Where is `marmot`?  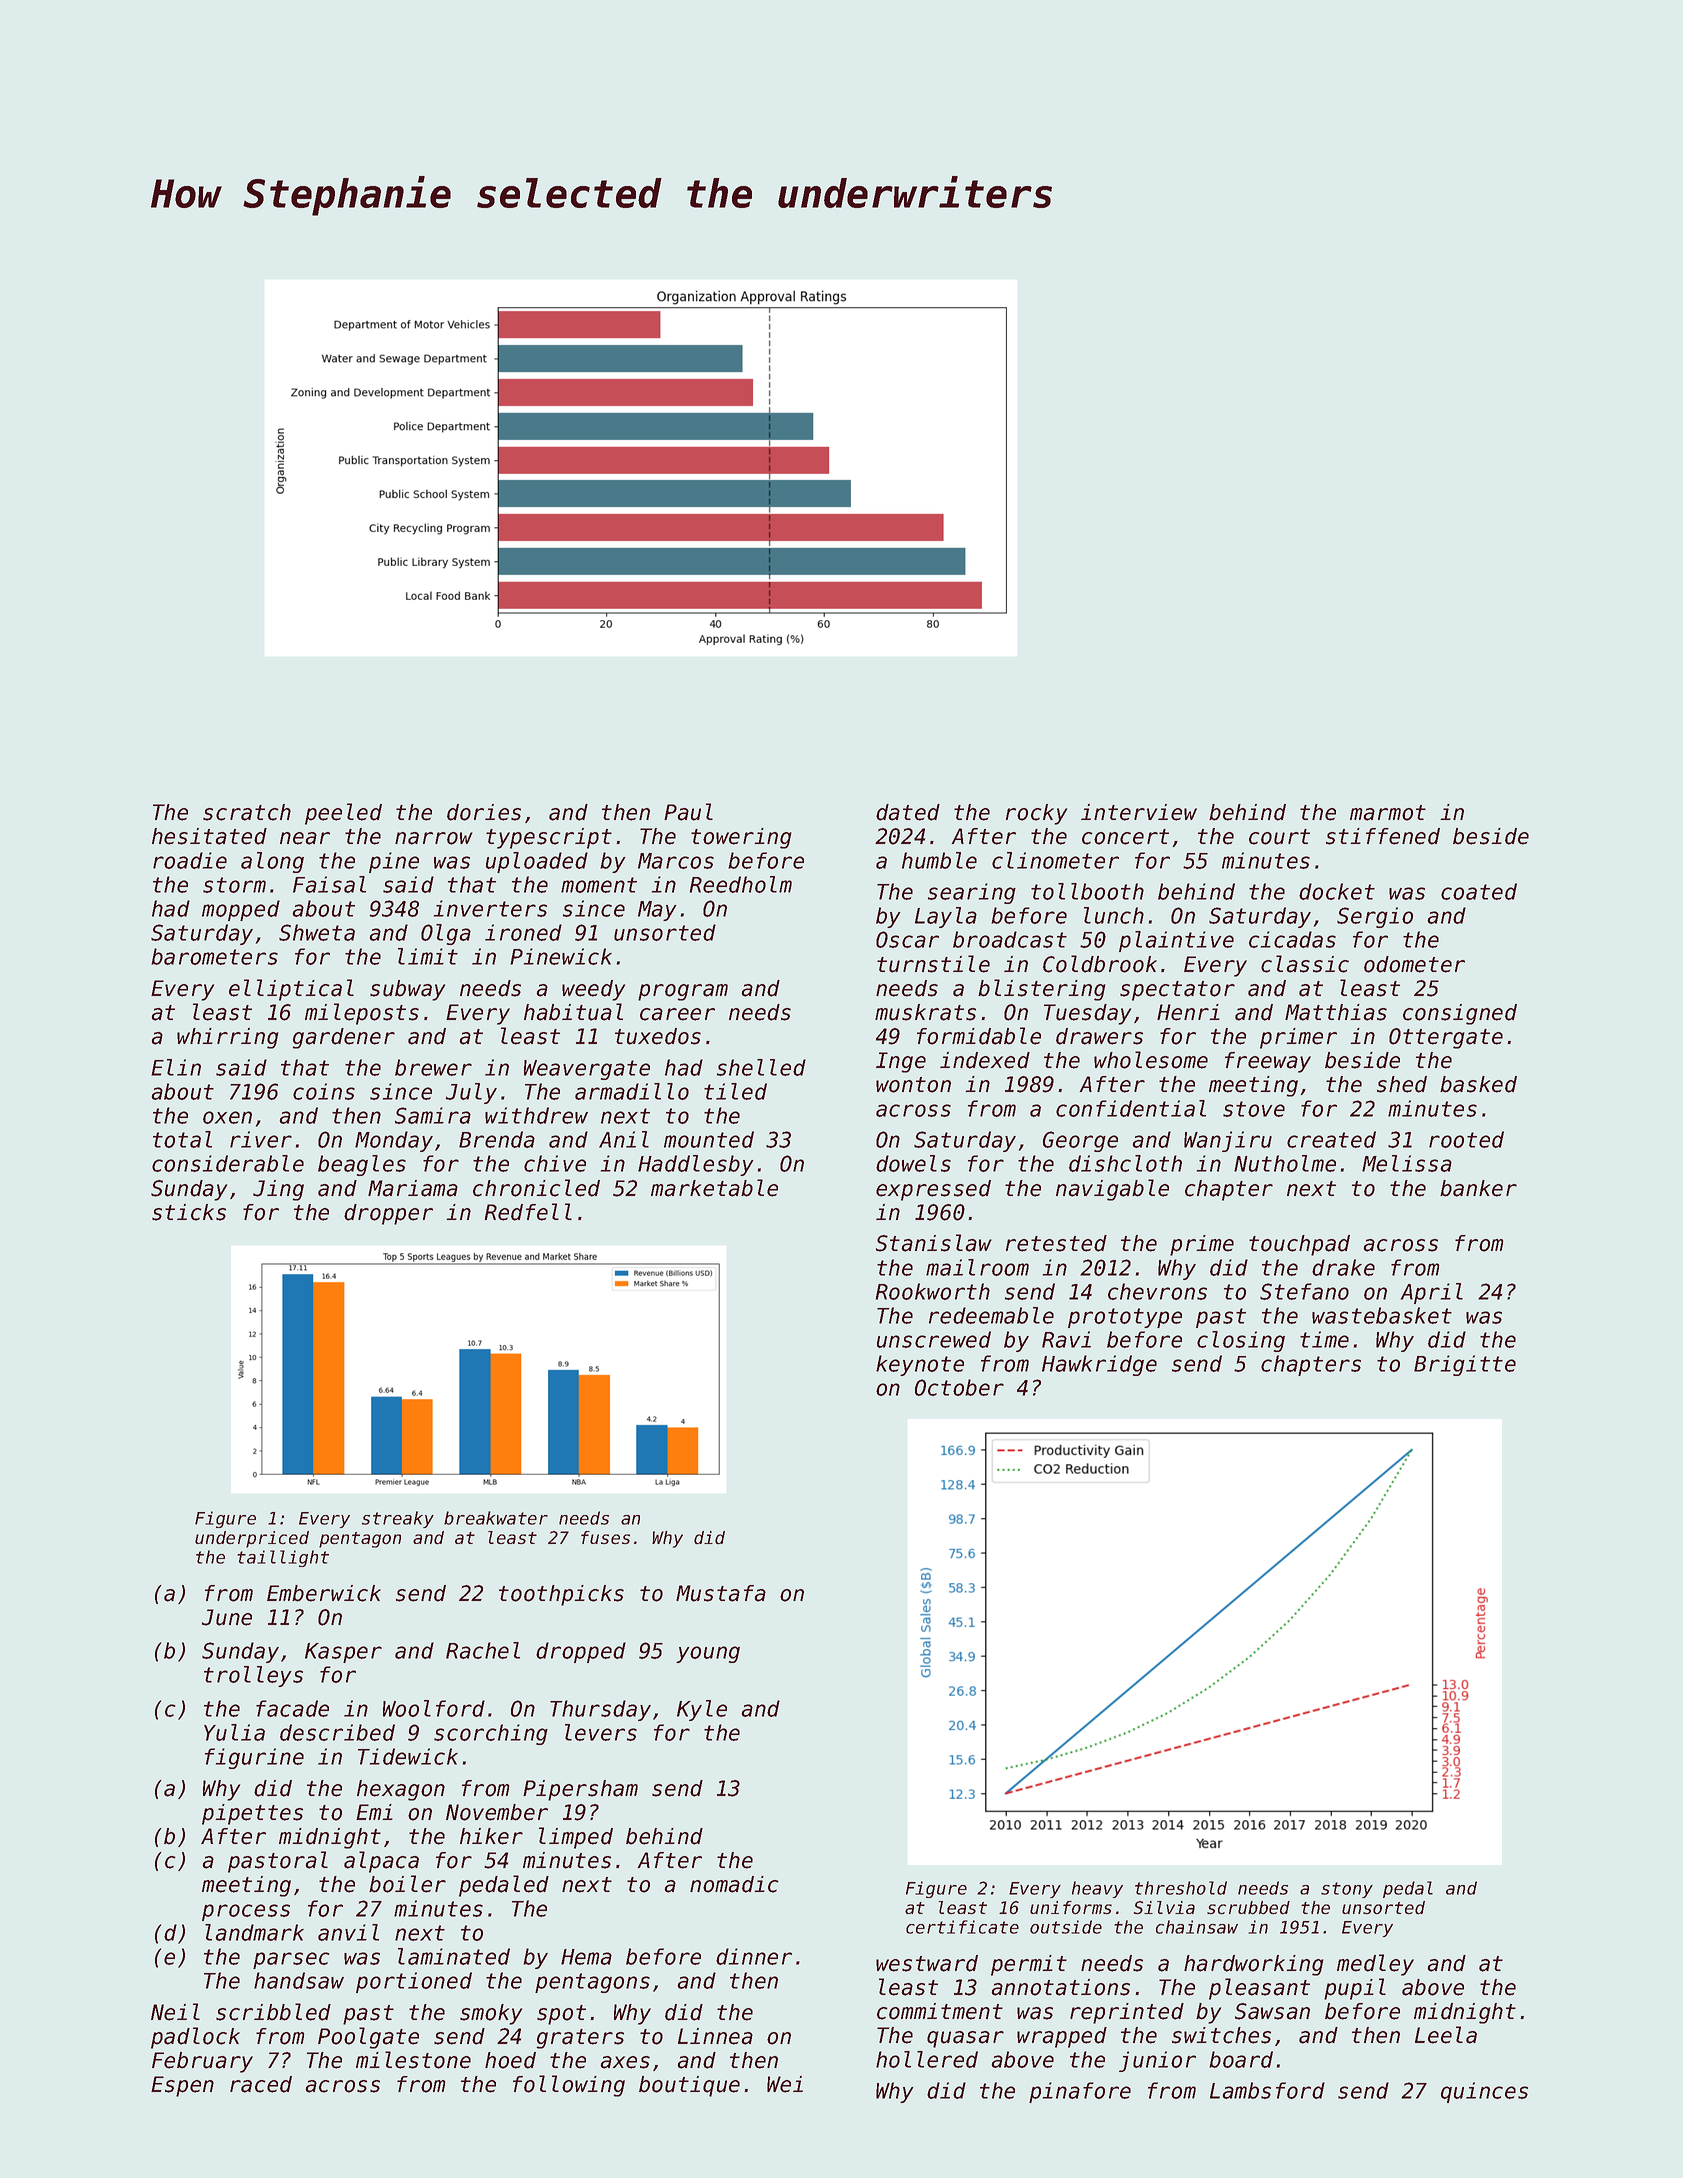
marmot is located at coordinates (1388, 813).
